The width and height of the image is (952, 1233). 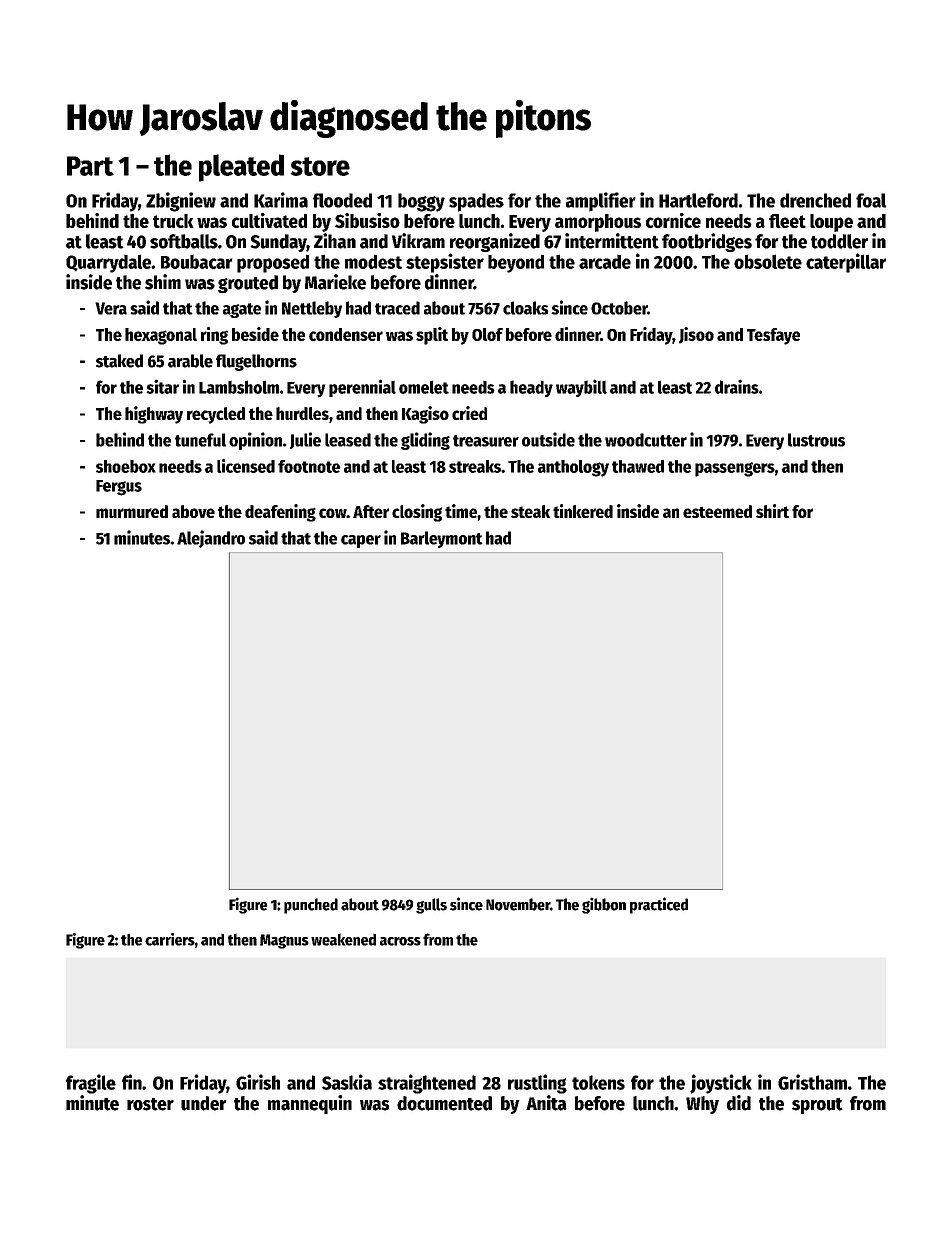 What do you see at coordinates (604, 905) in the image?
I see `gibbon` at bounding box center [604, 905].
